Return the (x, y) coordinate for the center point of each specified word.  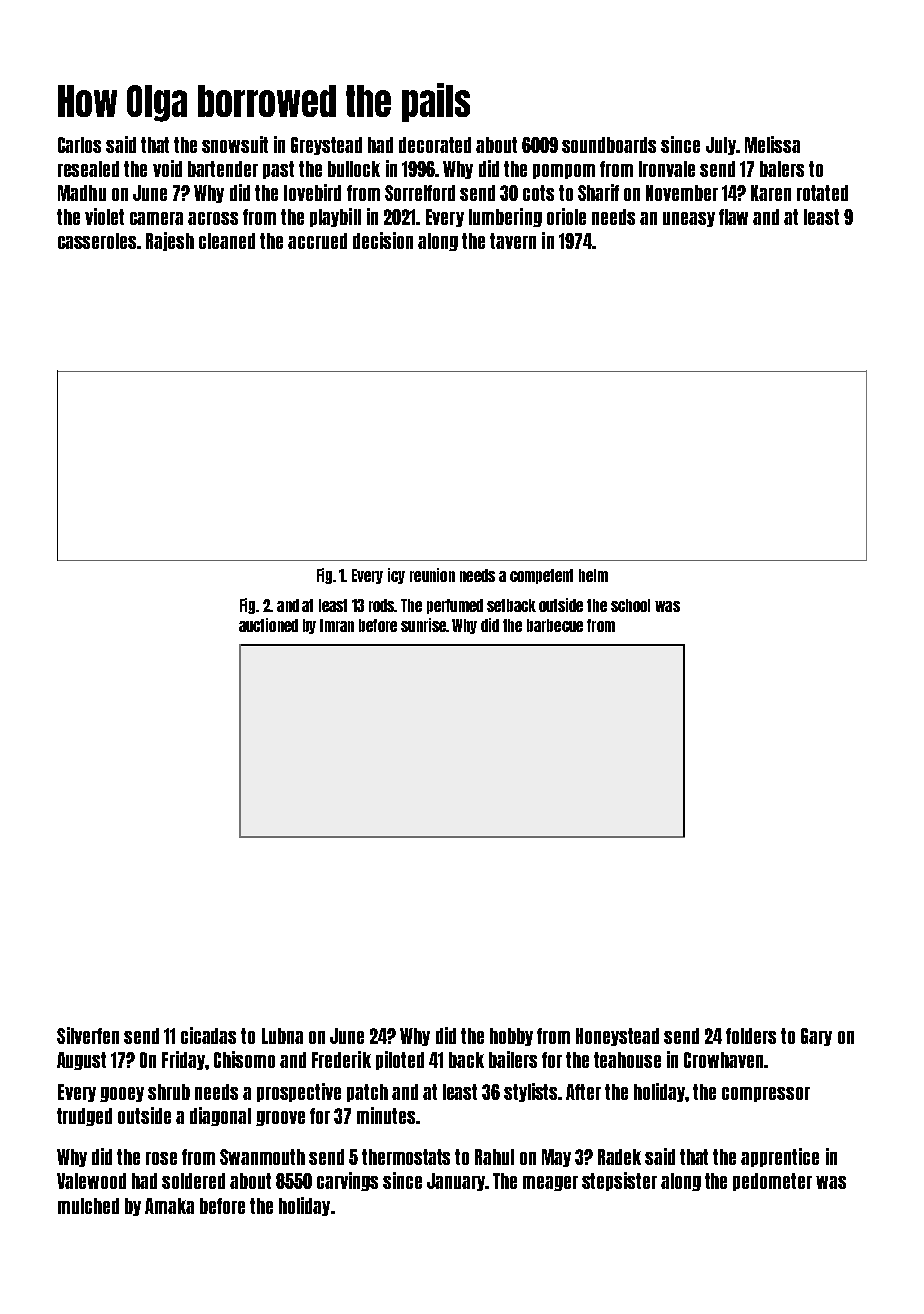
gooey (122, 1094)
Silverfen (88, 1035)
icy (396, 576)
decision (383, 240)
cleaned (227, 241)
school (630, 605)
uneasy (689, 219)
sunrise (423, 625)
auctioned (268, 625)
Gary (816, 1037)
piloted (400, 1060)
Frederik (341, 1059)
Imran (337, 625)
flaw (733, 217)
